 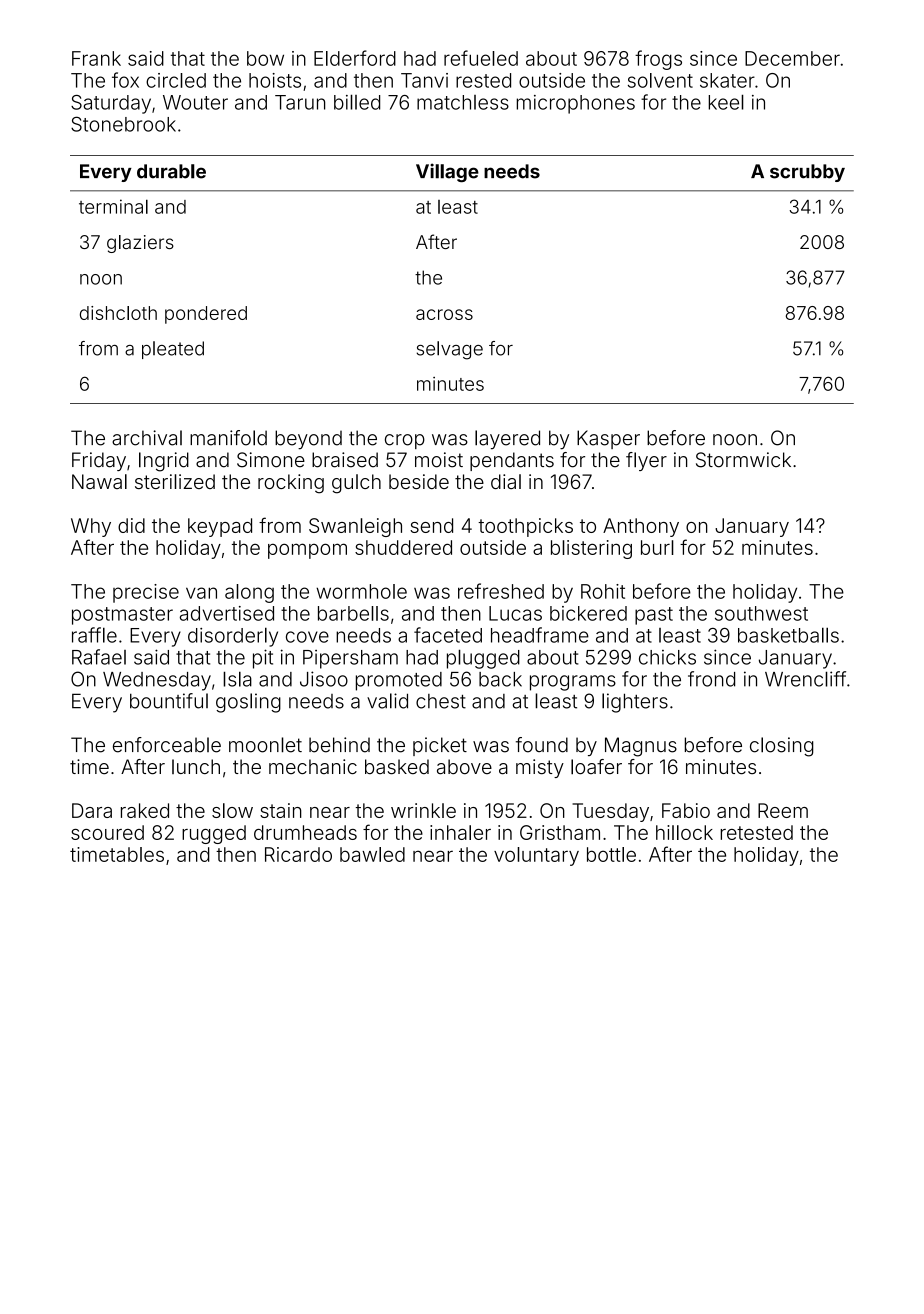 What do you see at coordinates (481, 58) in the document?
I see `refueled` at bounding box center [481, 58].
